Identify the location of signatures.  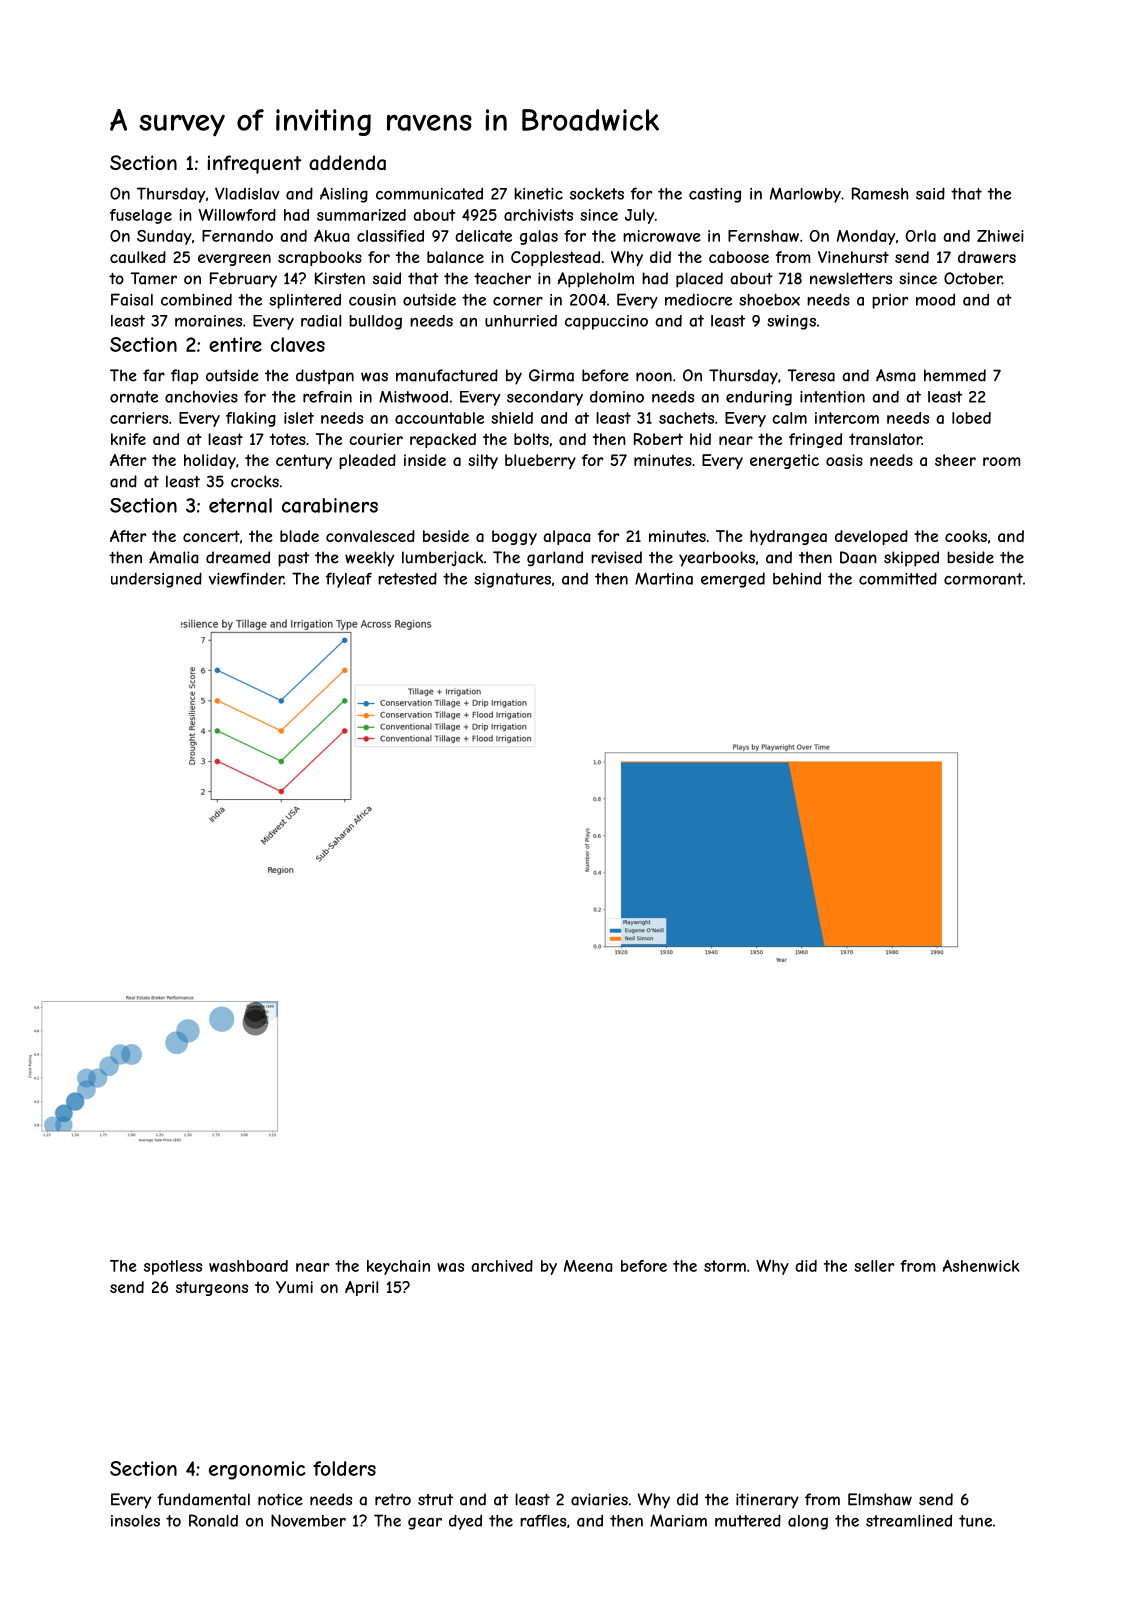
(512, 580).
